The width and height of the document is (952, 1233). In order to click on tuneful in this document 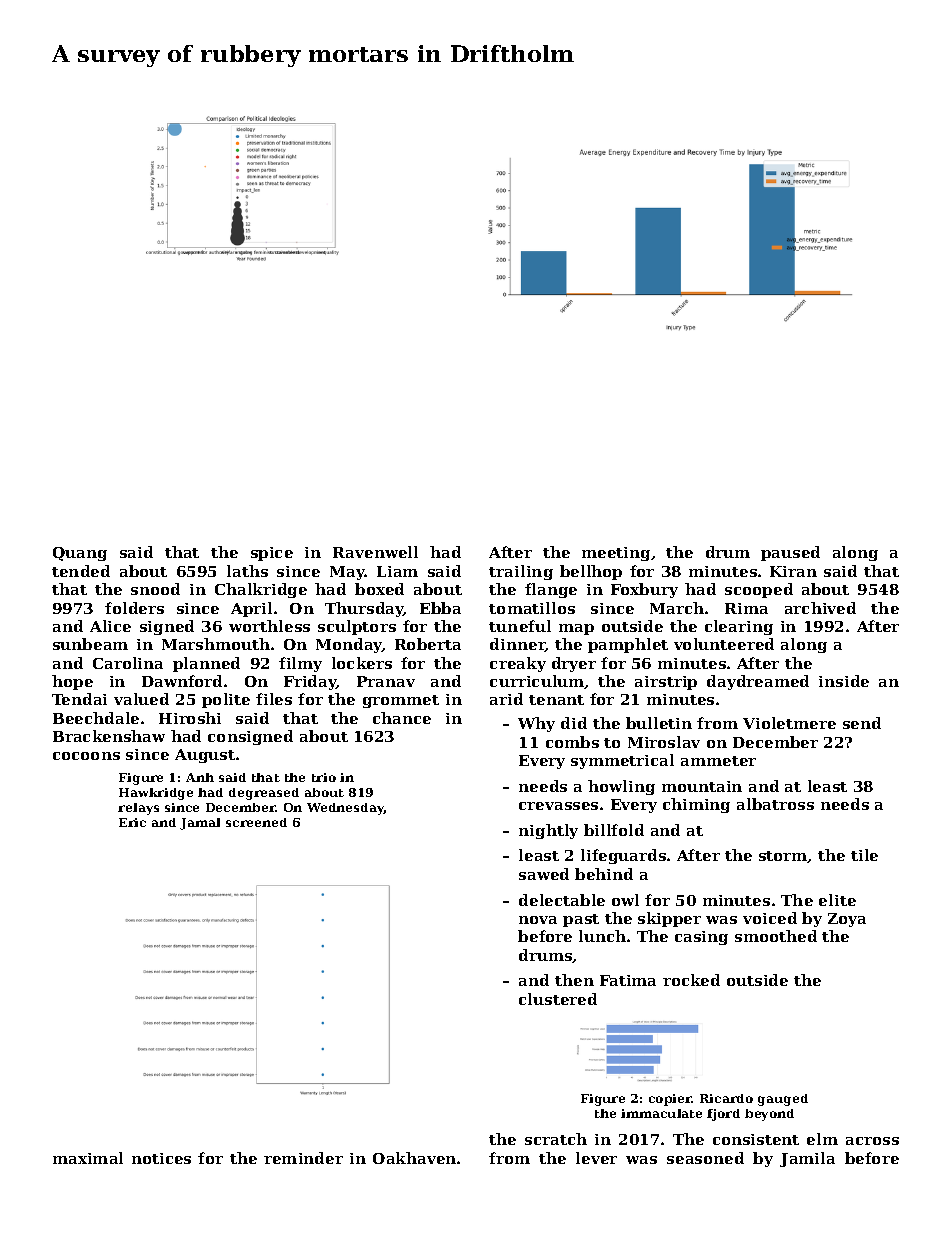, I will do `click(520, 626)`.
